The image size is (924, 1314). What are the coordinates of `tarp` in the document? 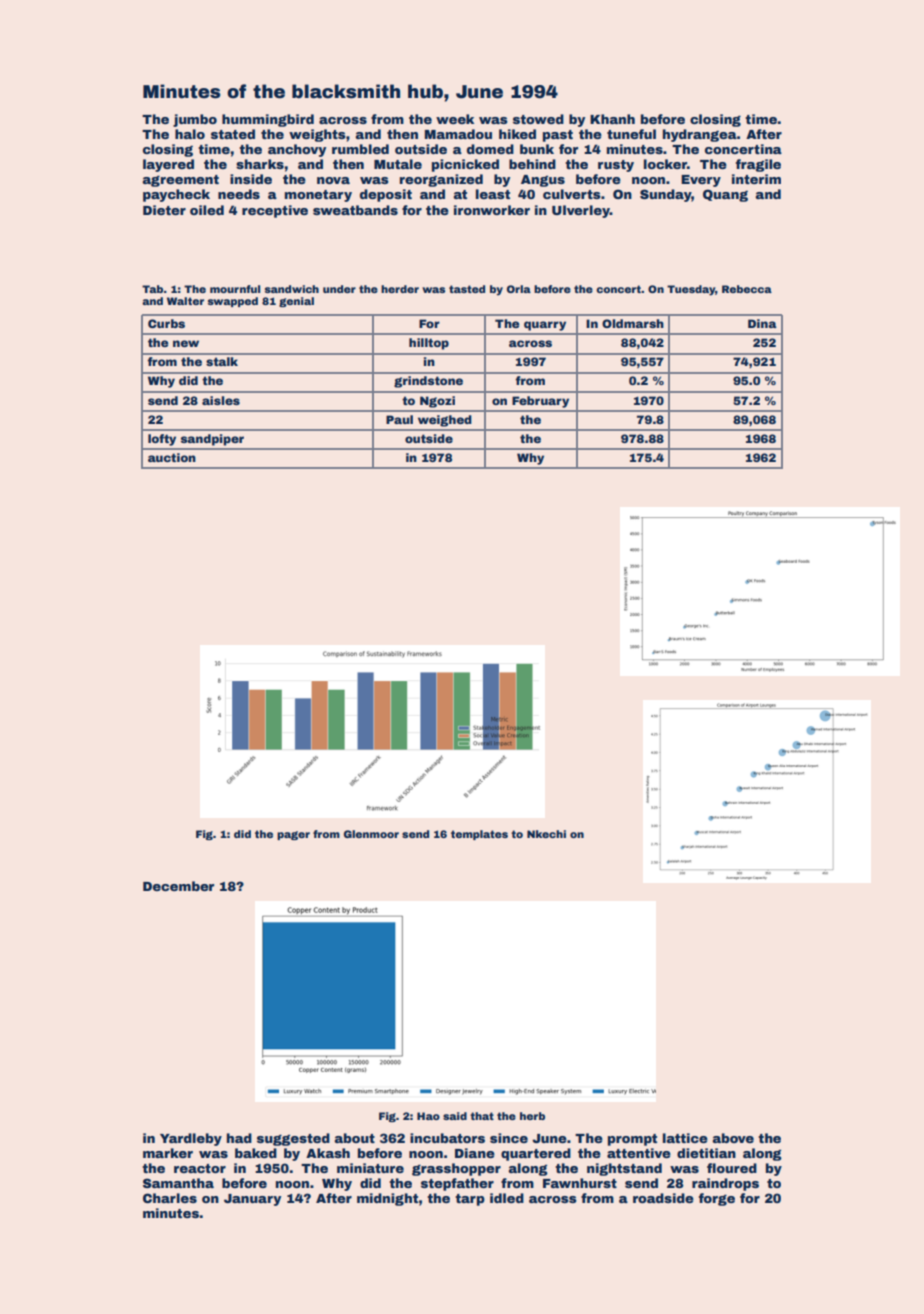 It's located at (470, 1200).
